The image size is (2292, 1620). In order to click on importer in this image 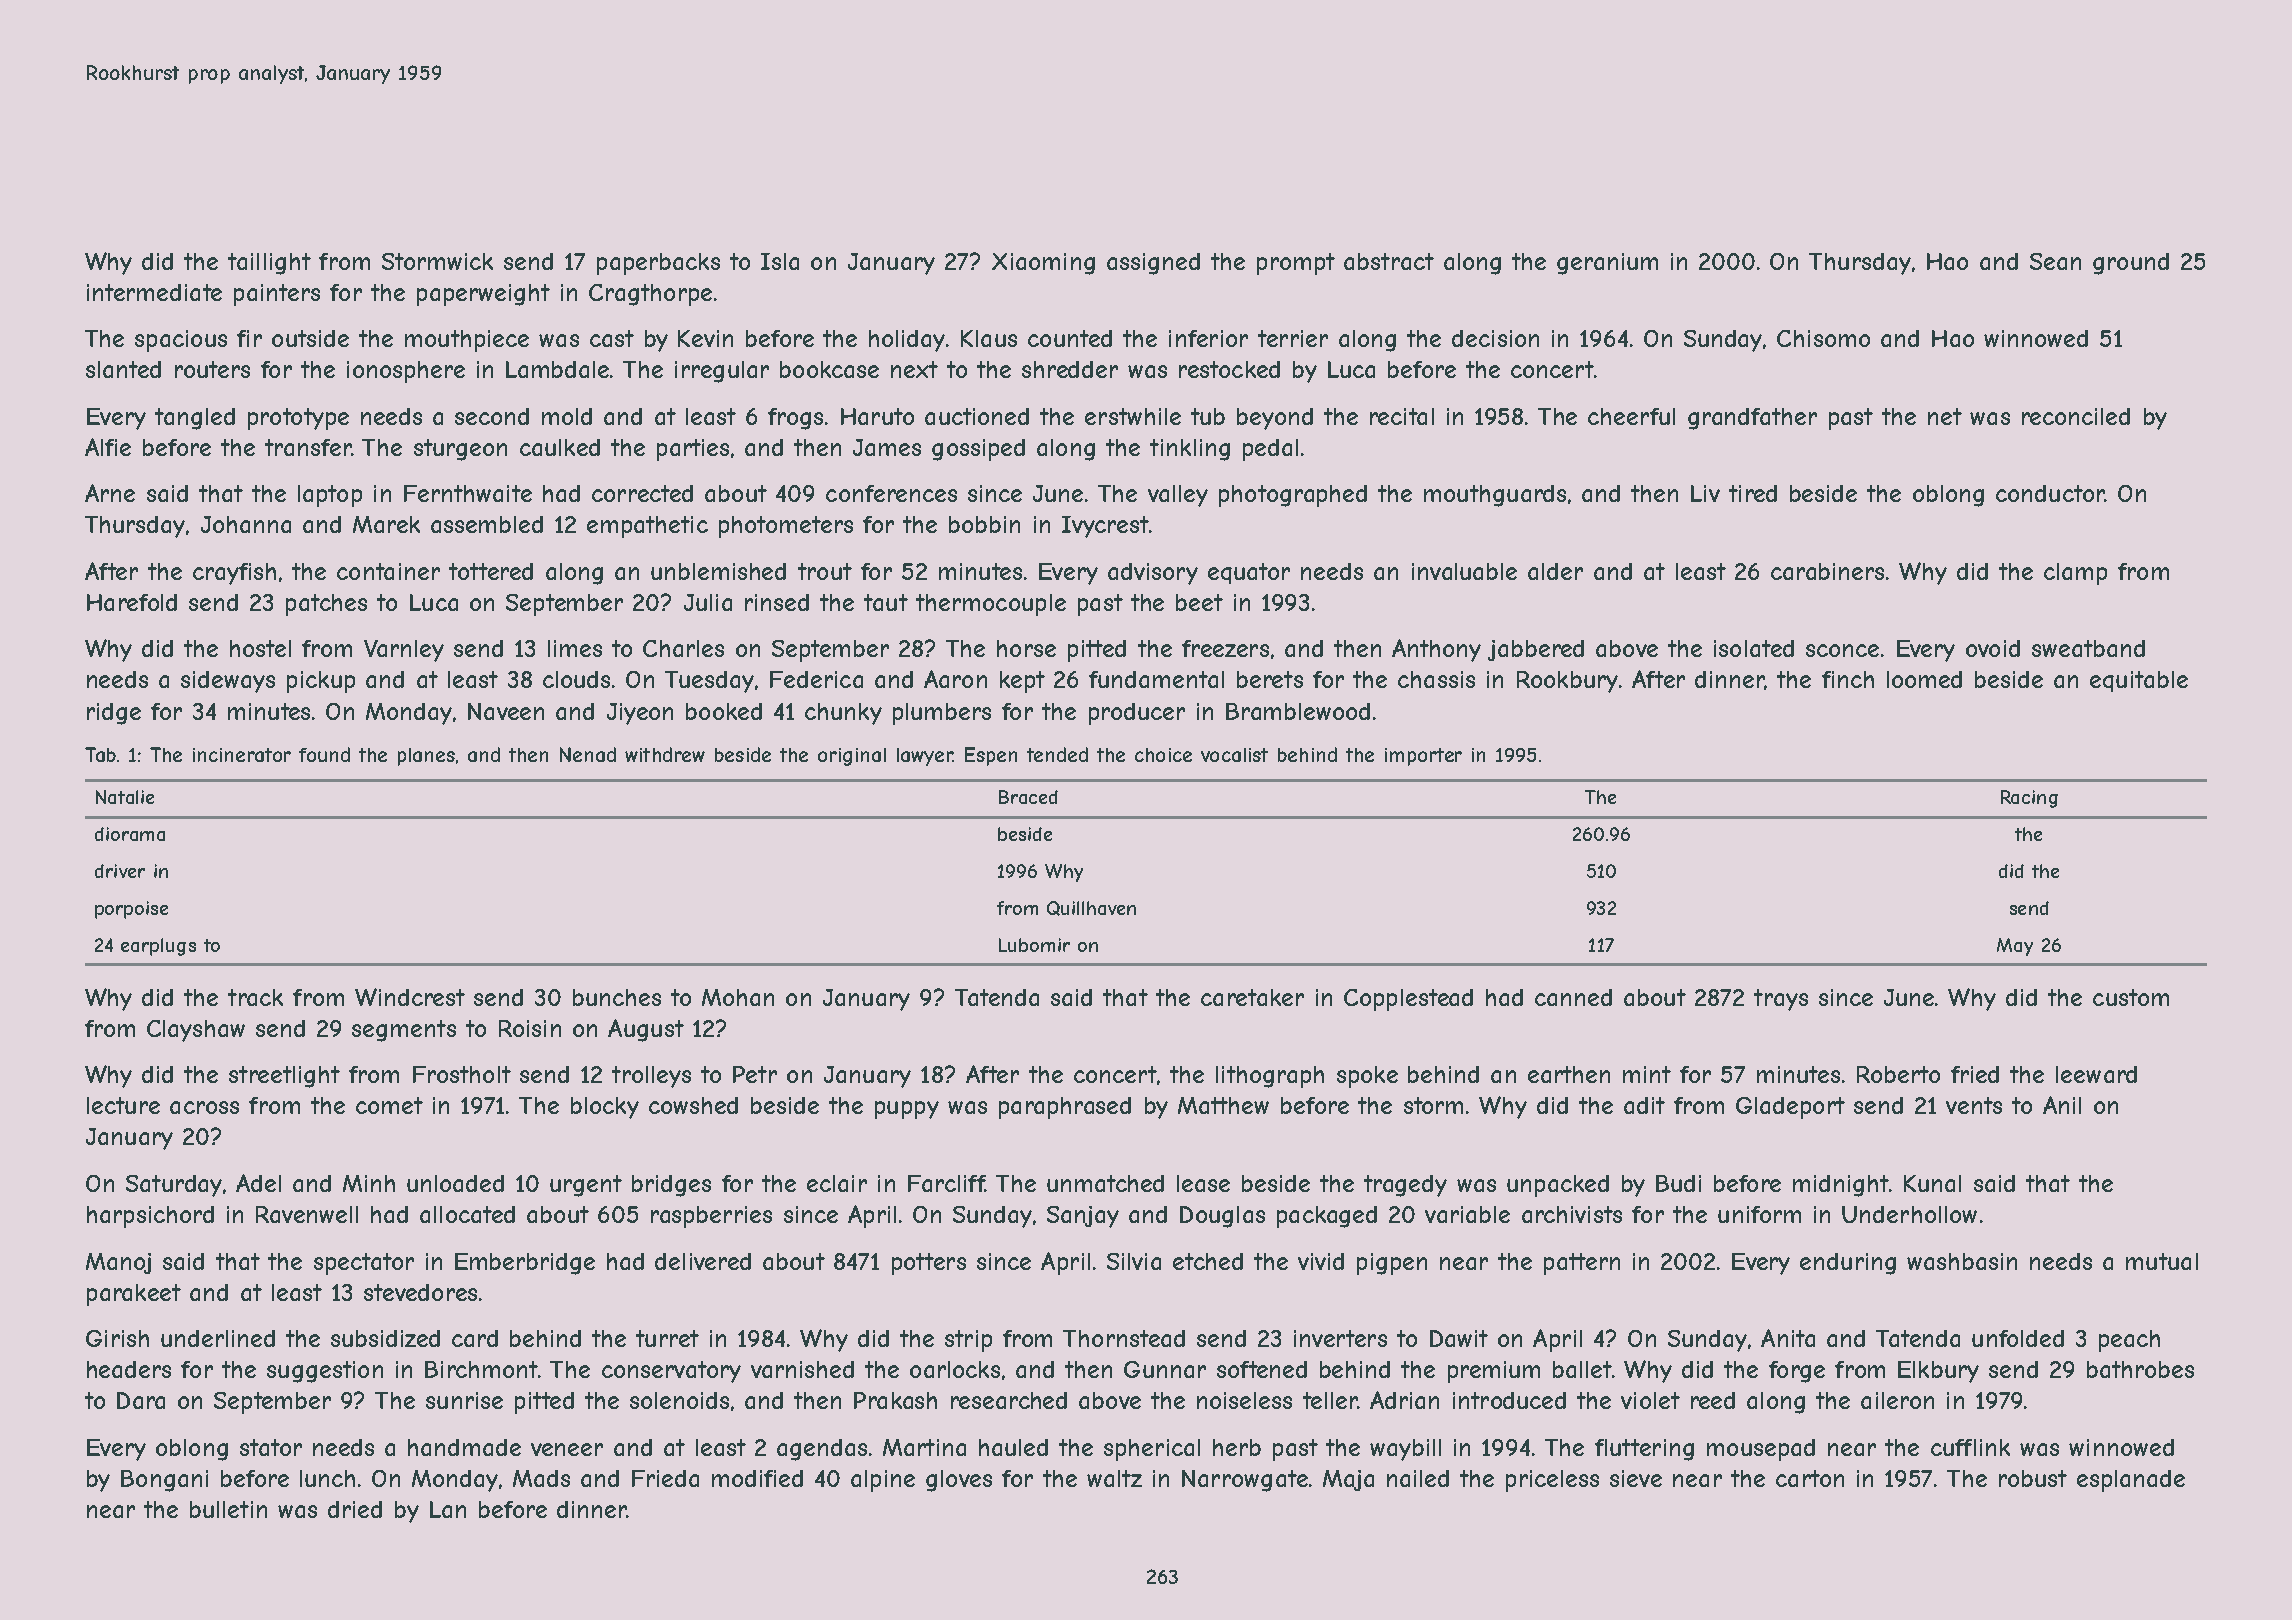, I will do `click(1423, 757)`.
